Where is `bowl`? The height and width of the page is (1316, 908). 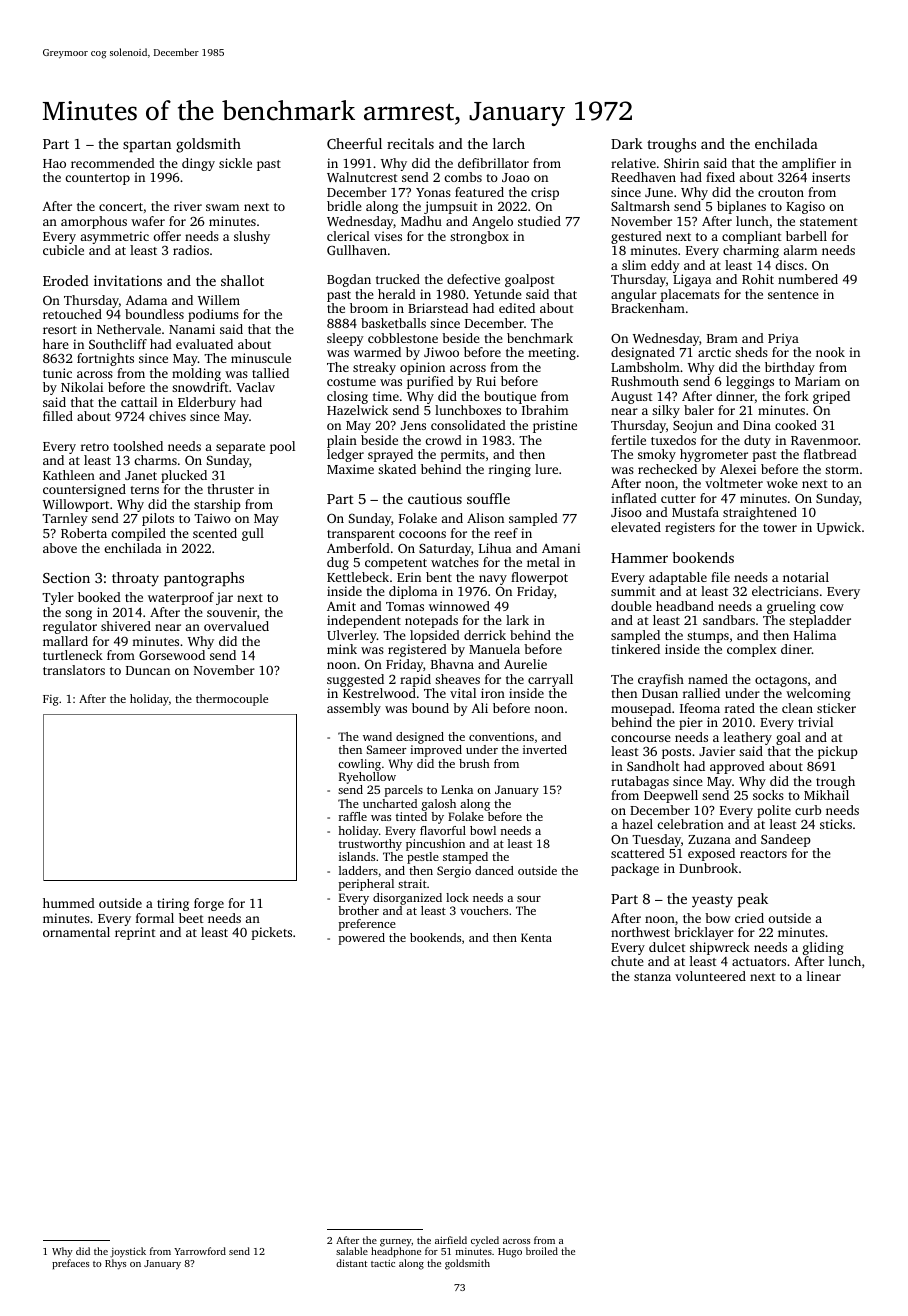 bowl is located at coordinates (483, 830).
